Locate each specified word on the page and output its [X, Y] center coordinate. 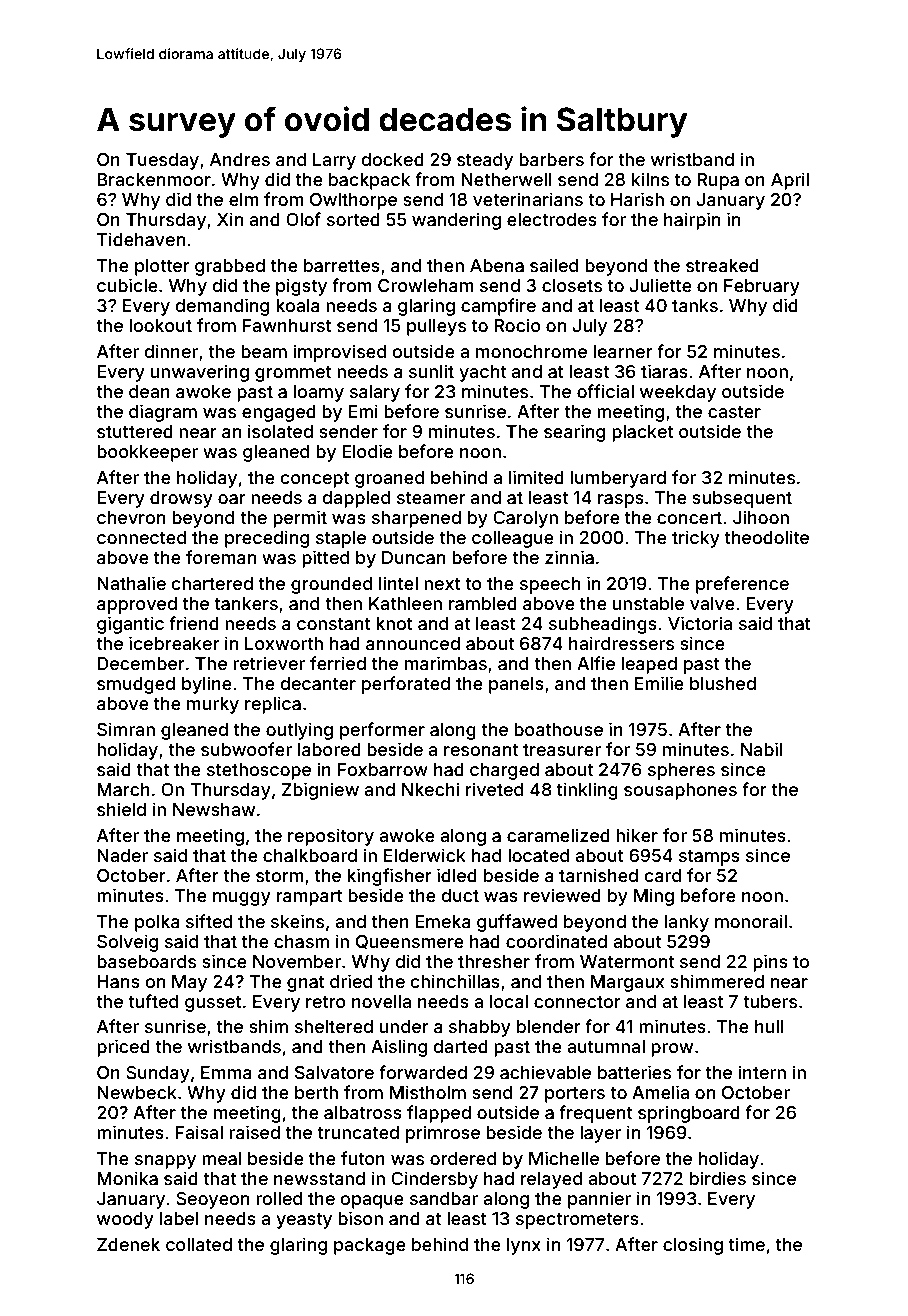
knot [394, 623]
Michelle [564, 1158]
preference [742, 585]
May [189, 983]
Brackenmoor [154, 179]
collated [199, 1244]
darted [460, 1046]
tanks [695, 305]
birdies [718, 1178]
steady [485, 161]
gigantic [130, 625]
